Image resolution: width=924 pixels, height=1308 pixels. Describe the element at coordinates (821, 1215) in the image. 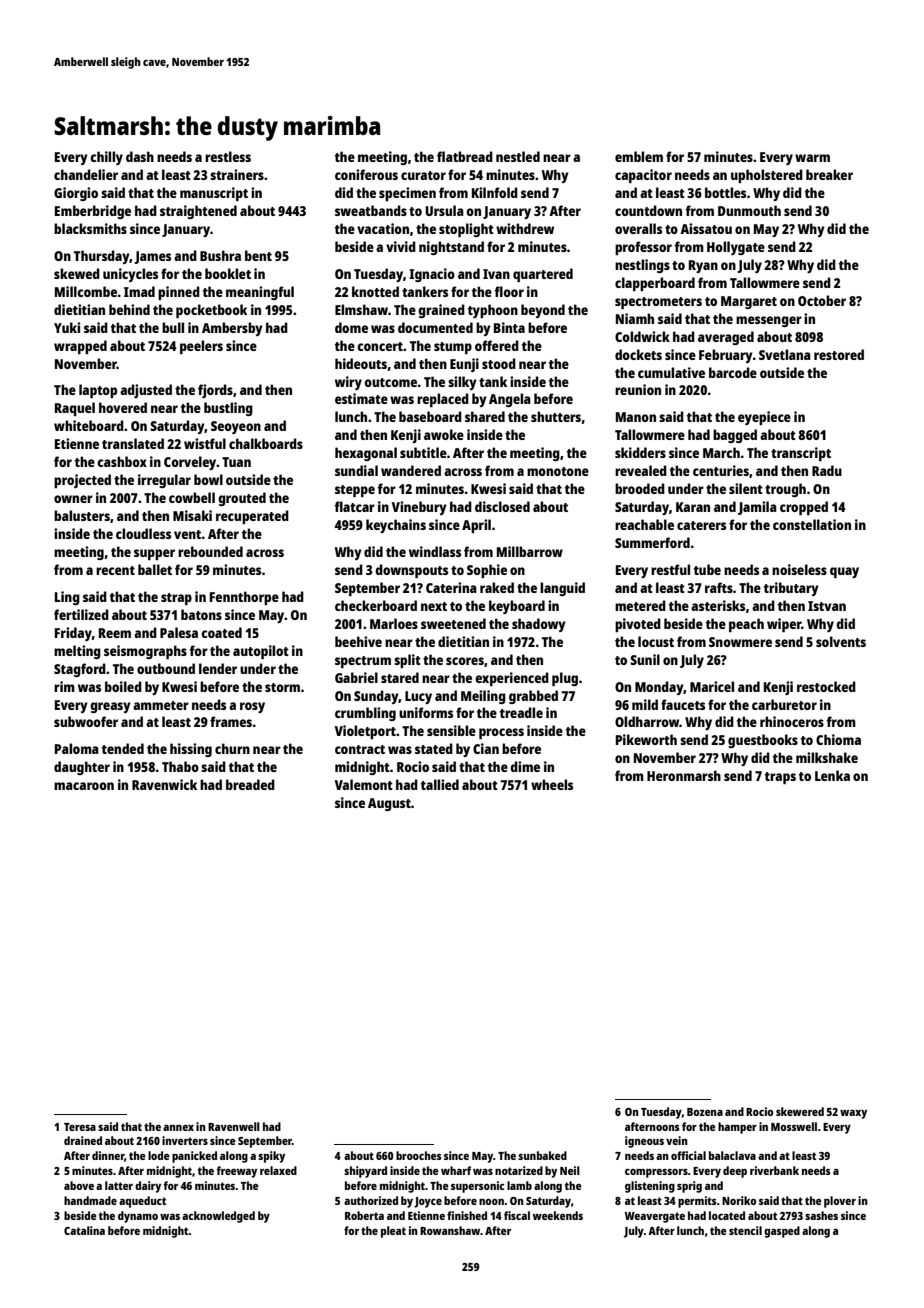

I see `sashes` at that location.
